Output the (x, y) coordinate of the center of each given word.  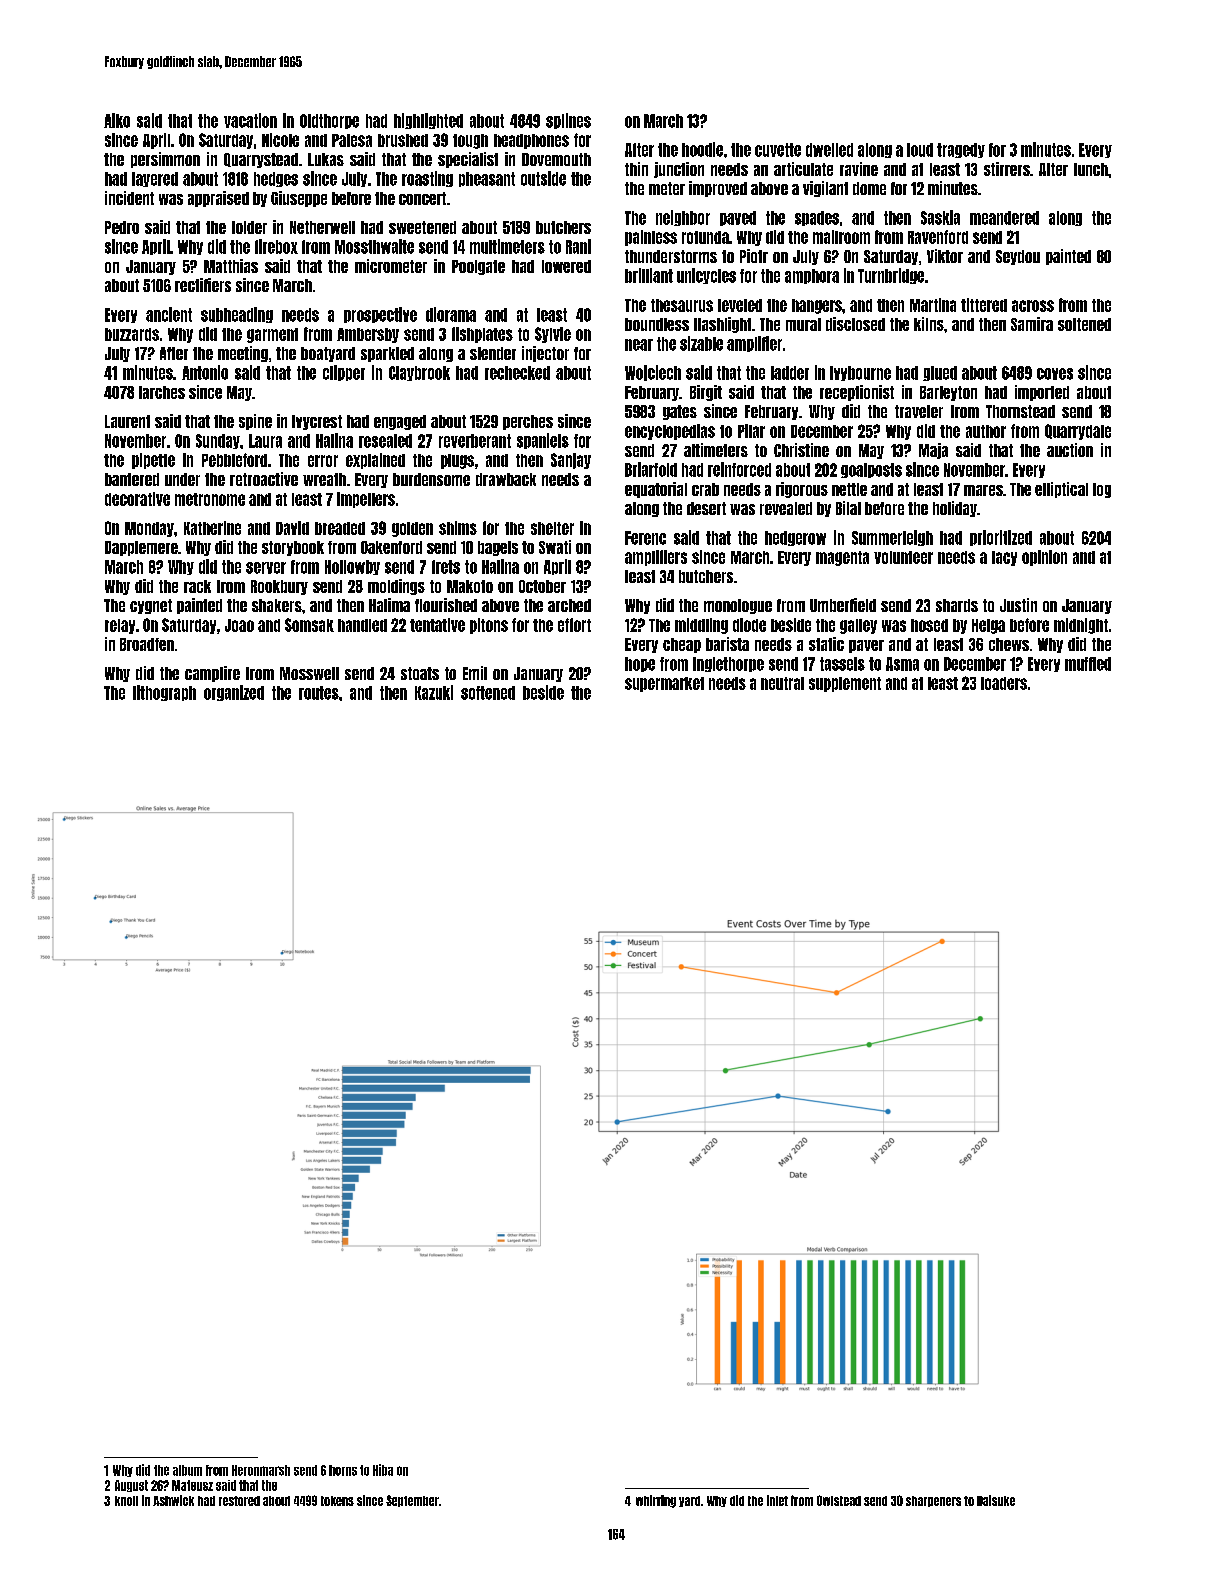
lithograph (164, 693)
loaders (1004, 683)
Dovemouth (556, 159)
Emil (475, 673)
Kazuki (434, 692)
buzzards (132, 334)
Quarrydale (1078, 432)
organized (234, 693)
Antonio (205, 372)
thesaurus (682, 305)
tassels (842, 664)
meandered (1004, 218)
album (187, 1470)
